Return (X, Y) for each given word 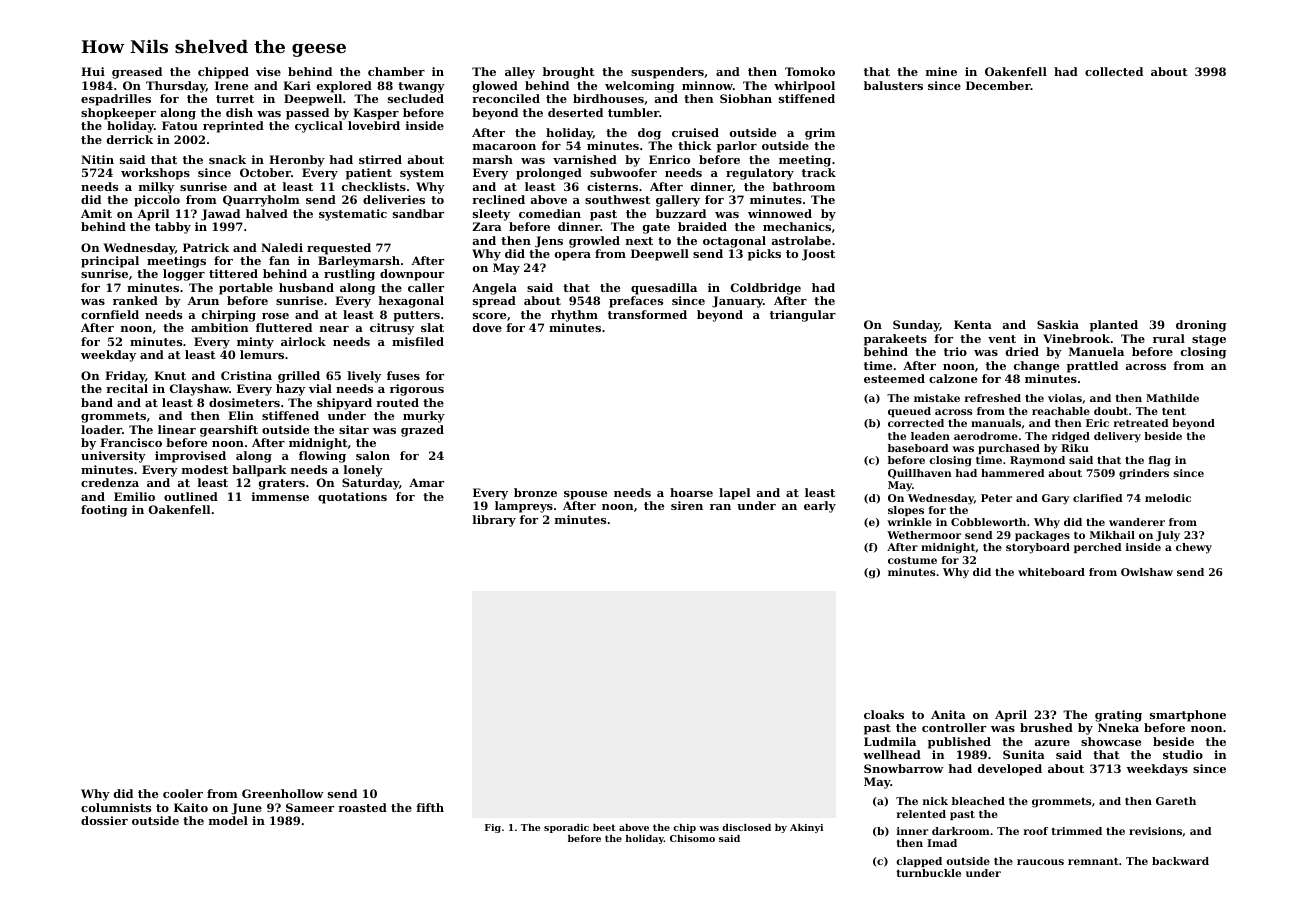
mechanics (797, 226)
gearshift (229, 431)
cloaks (884, 714)
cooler (183, 793)
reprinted (233, 127)
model (228, 820)
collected (1114, 71)
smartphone (1188, 716)
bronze (535, 492)
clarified (1098, 498)
